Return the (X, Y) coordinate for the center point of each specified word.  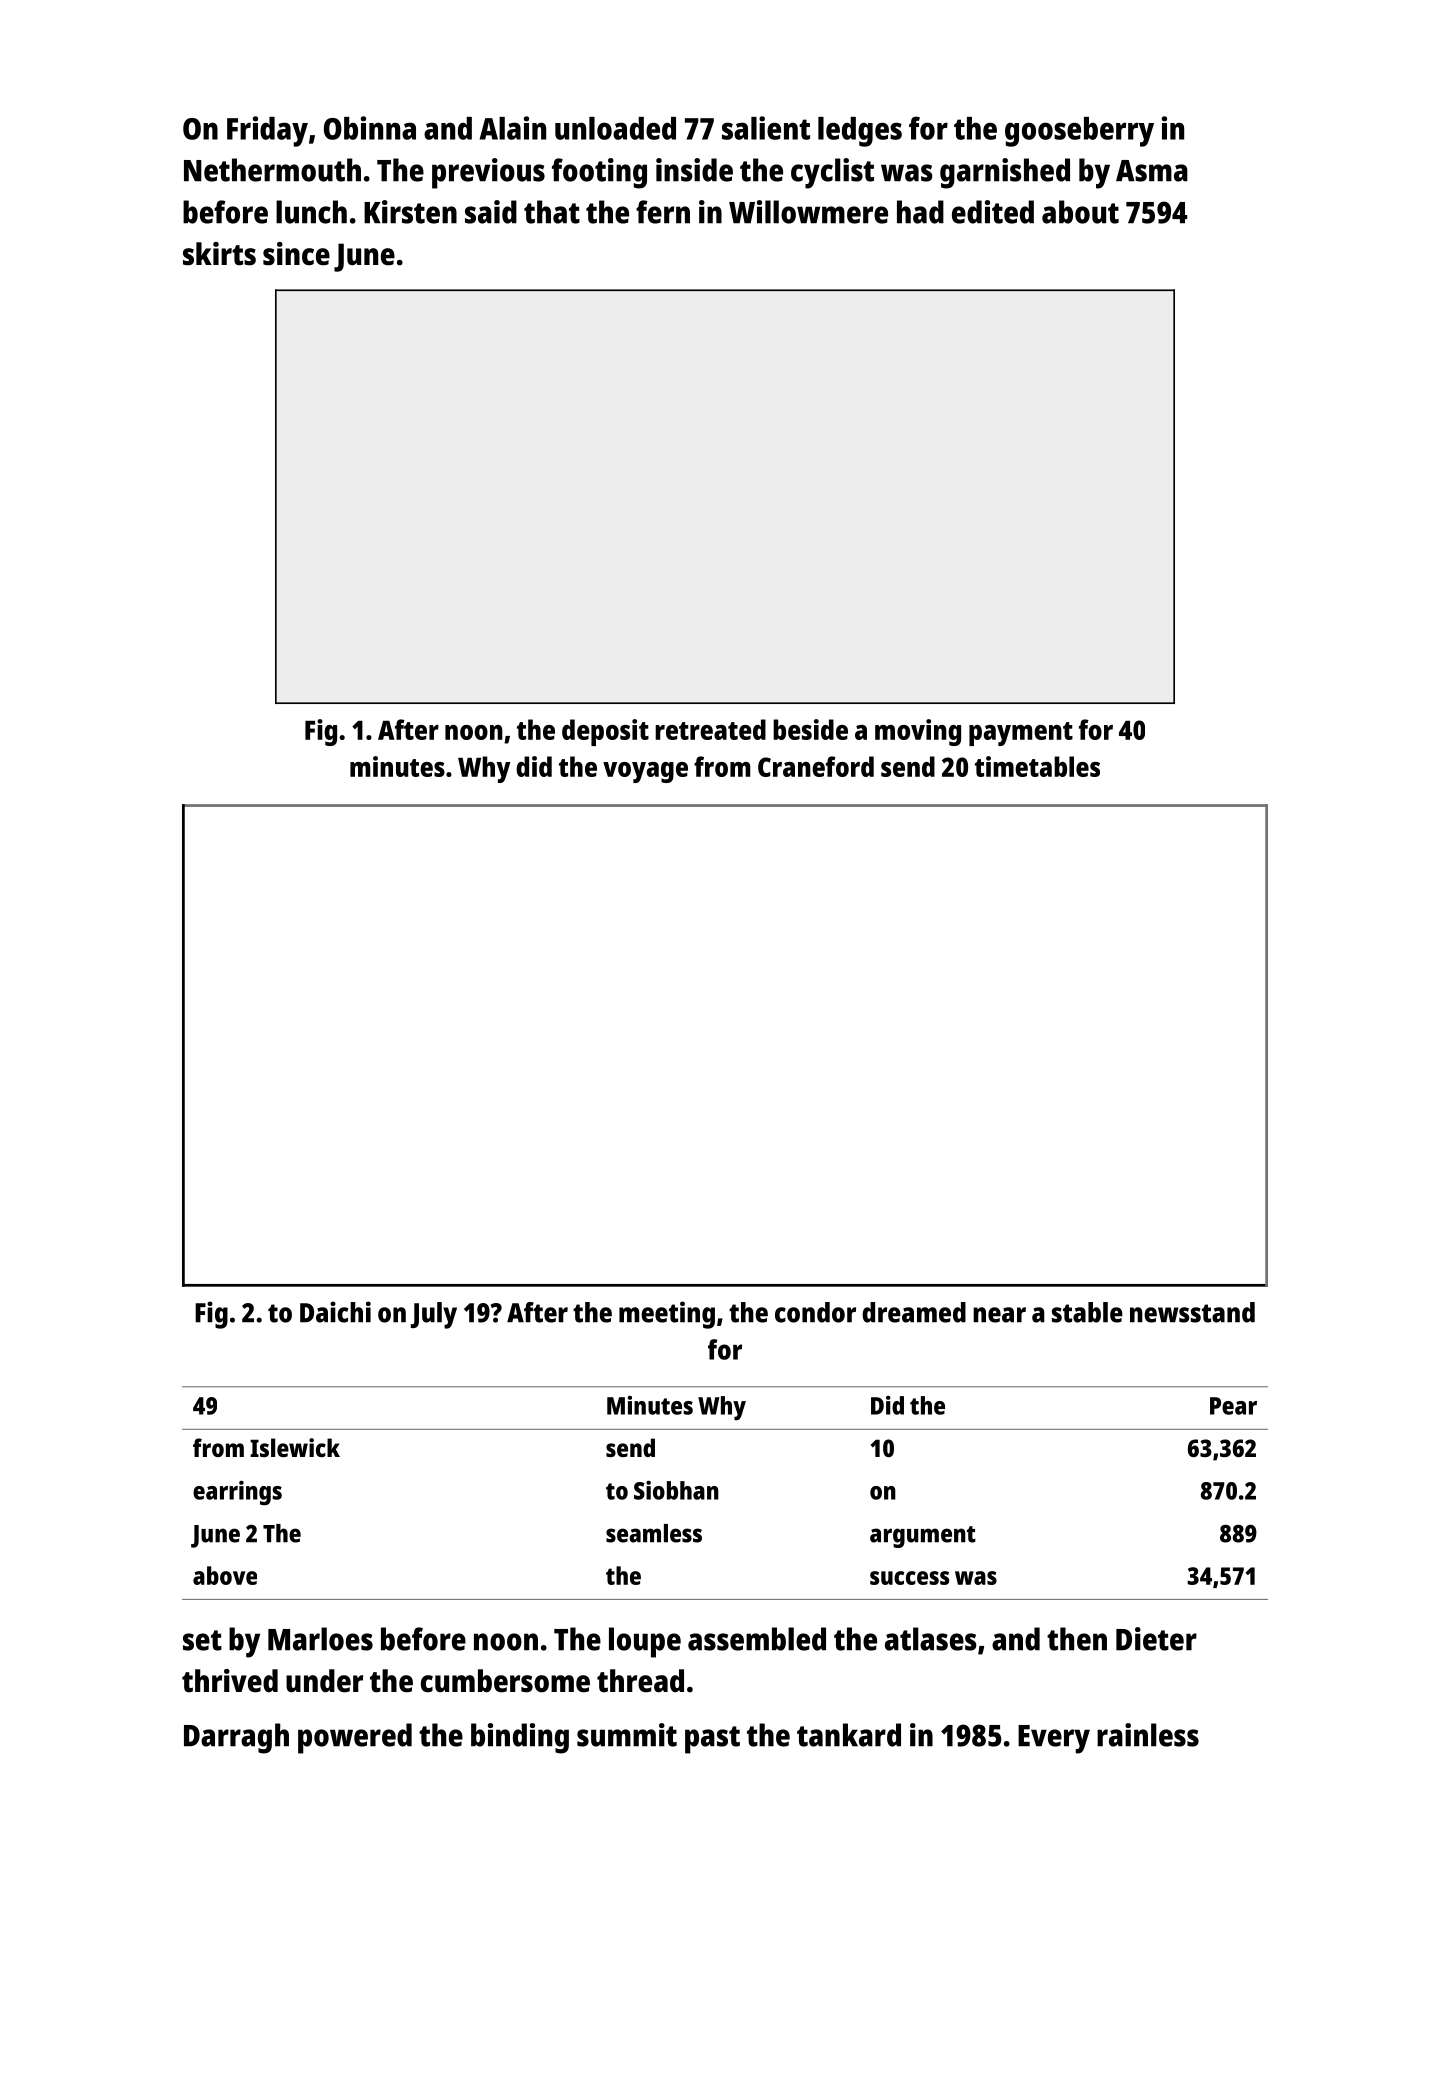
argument (923, 1537)
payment (1021, 734)
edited (993, 212)
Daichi (335, 1312)
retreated (710, 729)
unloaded (615, 128)
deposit (605, 732)
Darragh (236, 1738)
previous (488, 173)
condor (815, 1312)
